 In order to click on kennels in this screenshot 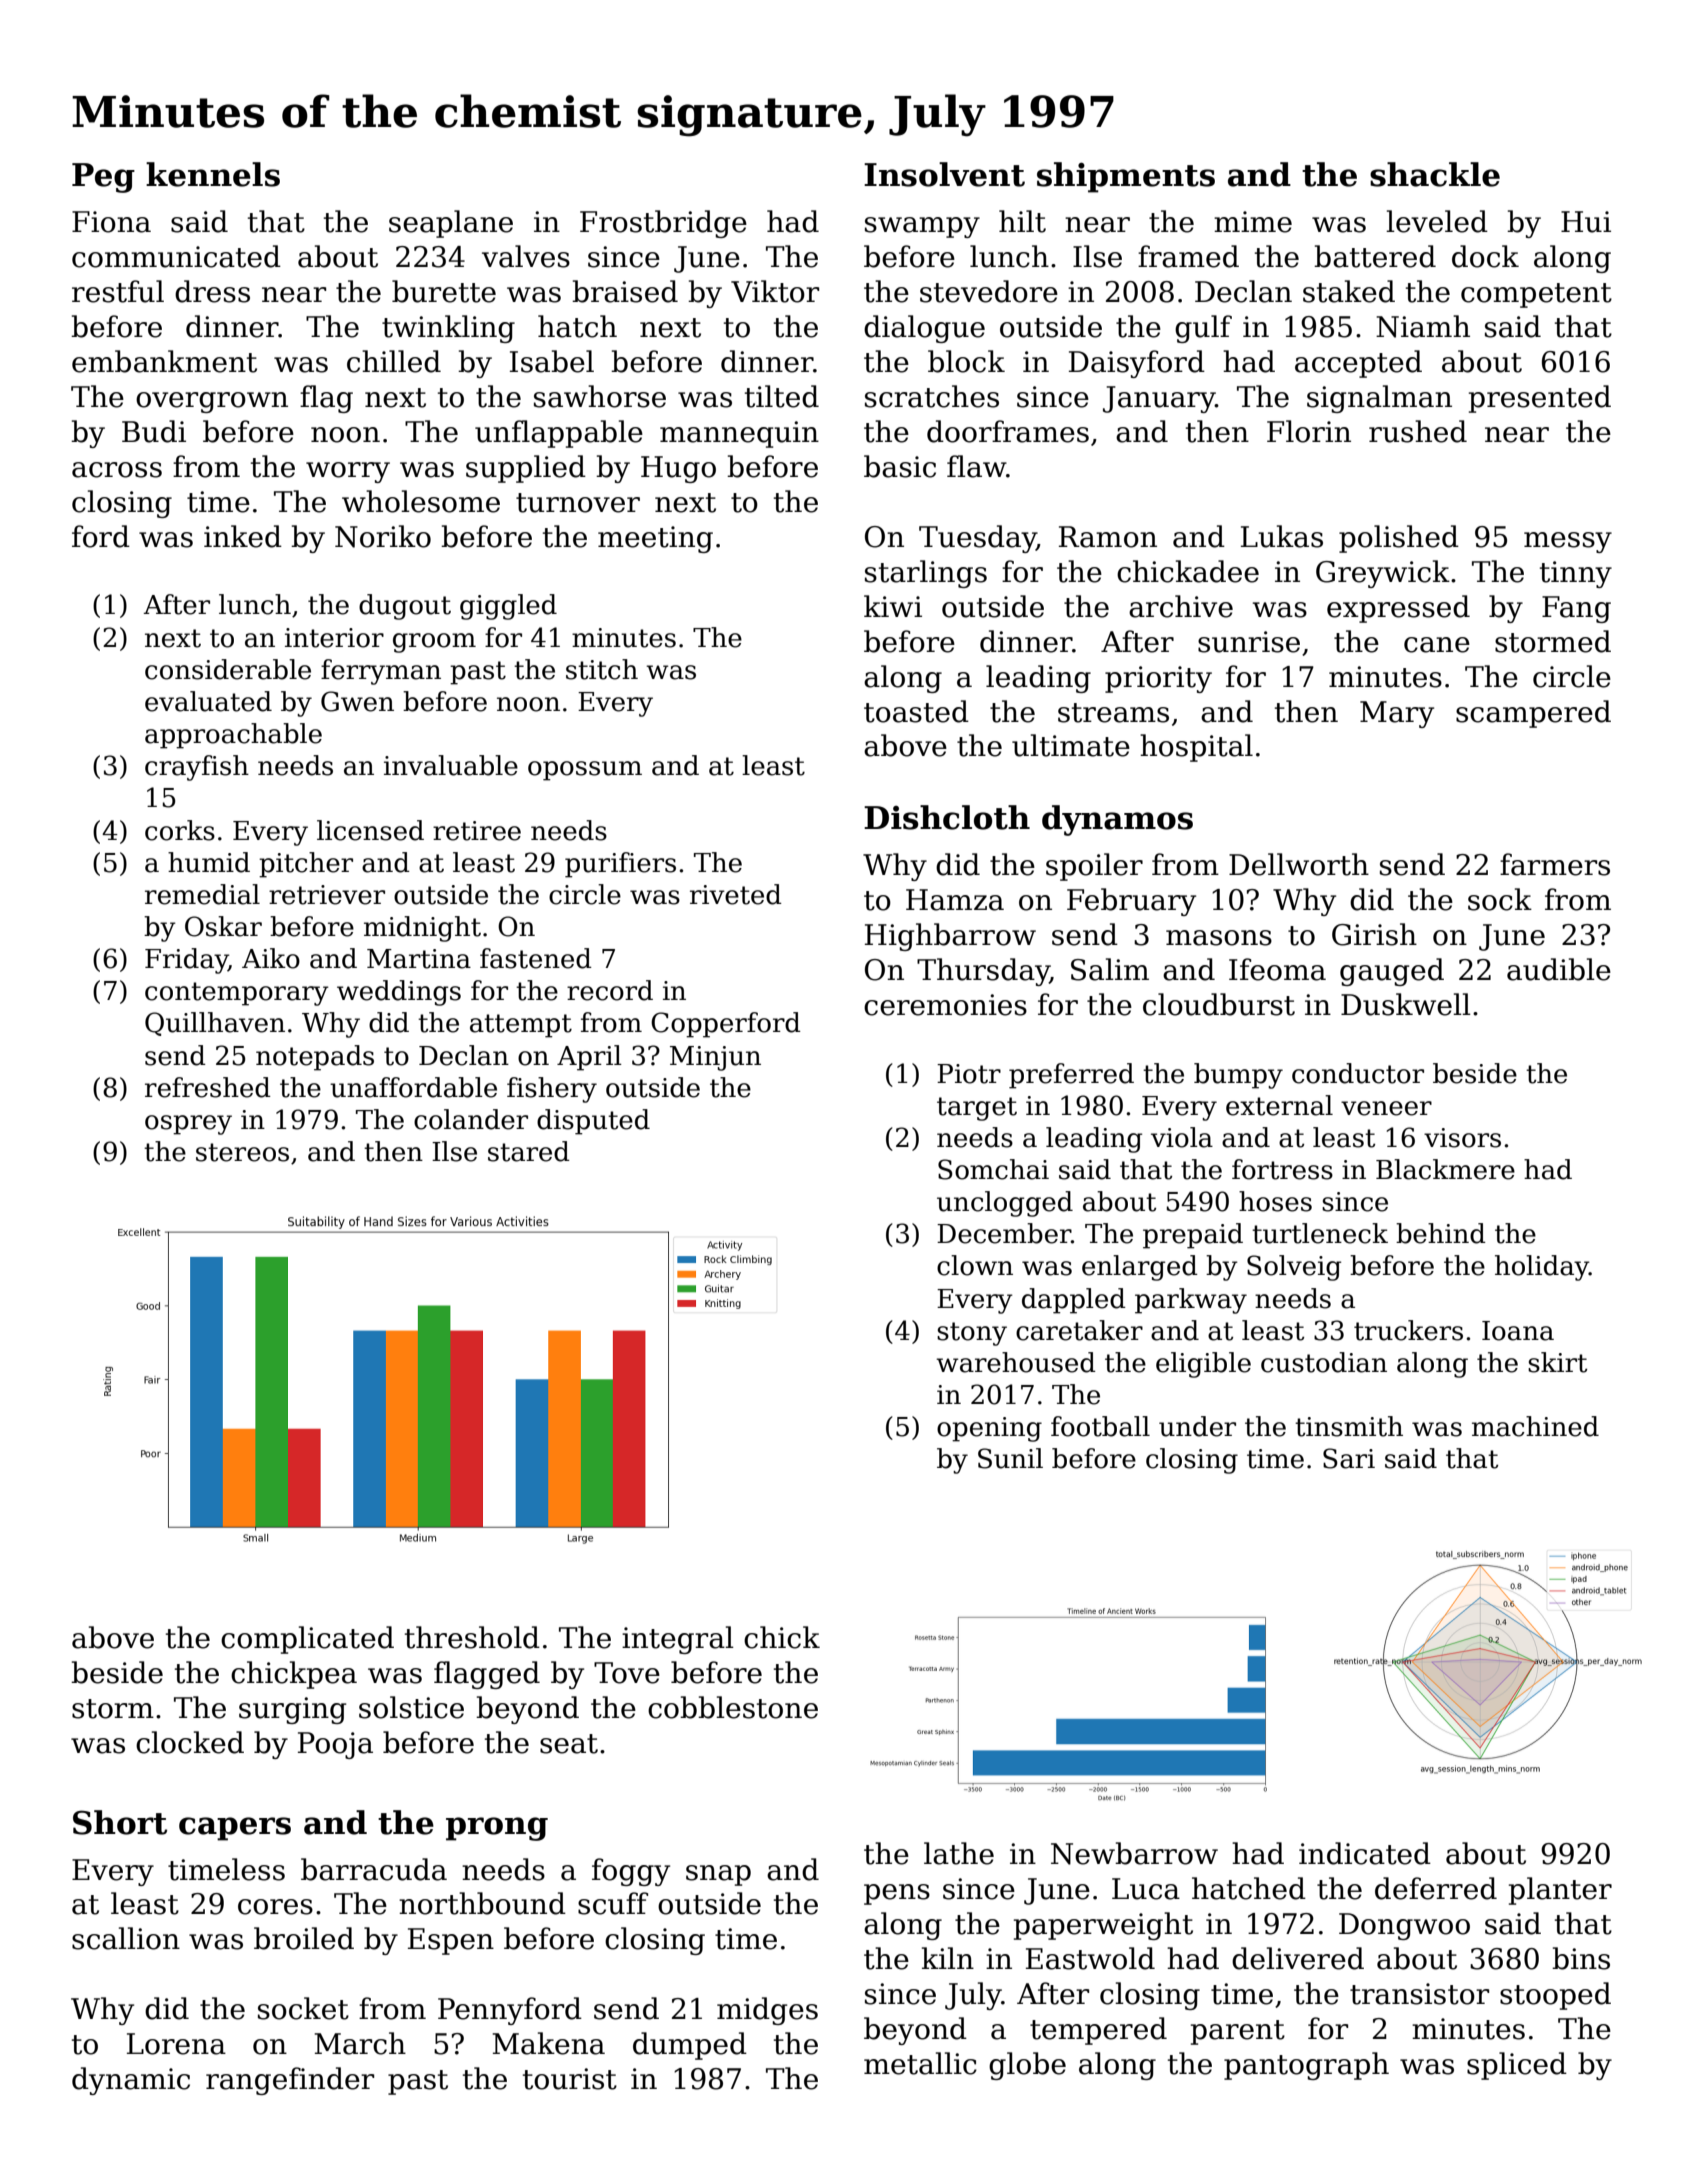, I will do `click(213, 174)`.
